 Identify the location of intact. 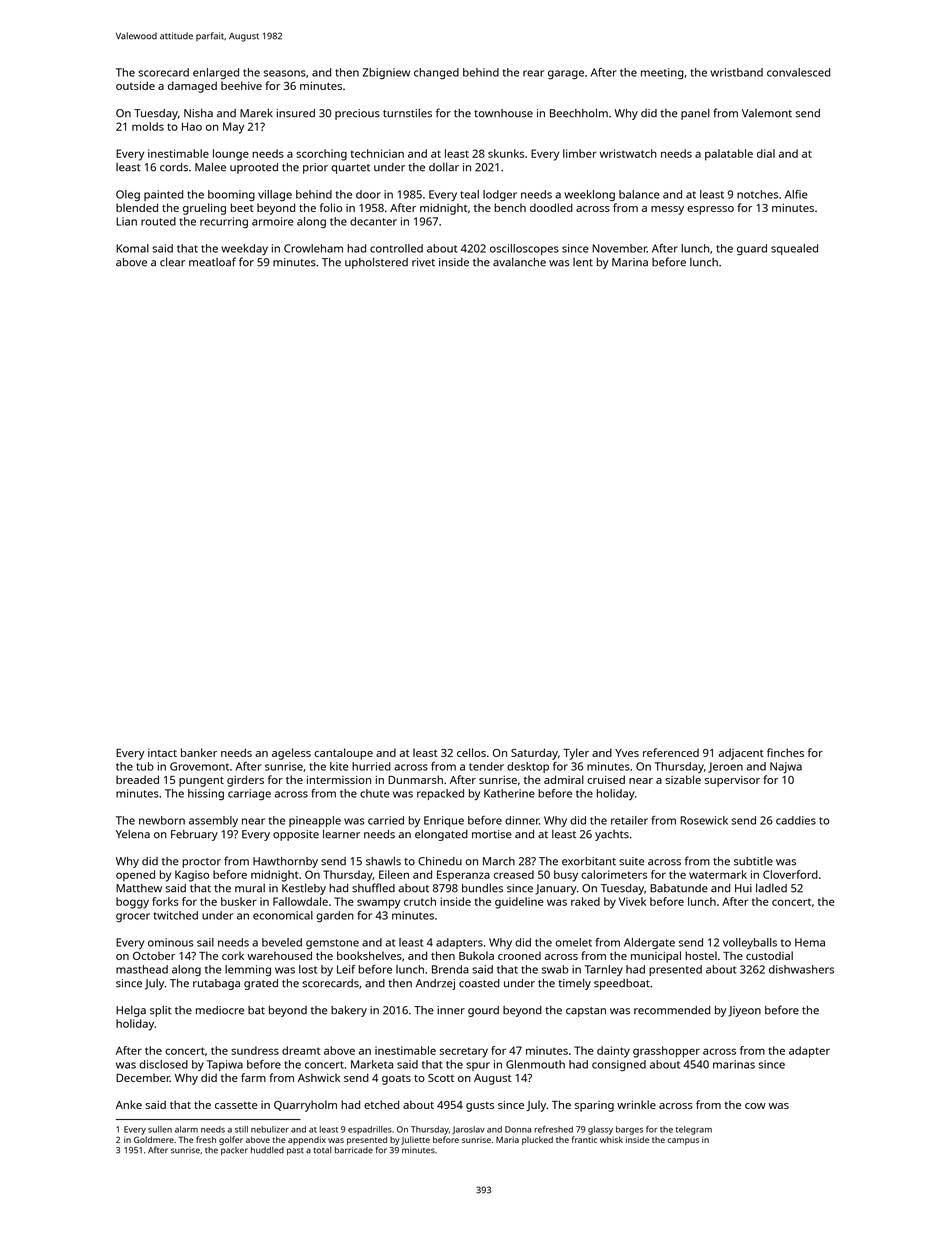
(162, 753).
